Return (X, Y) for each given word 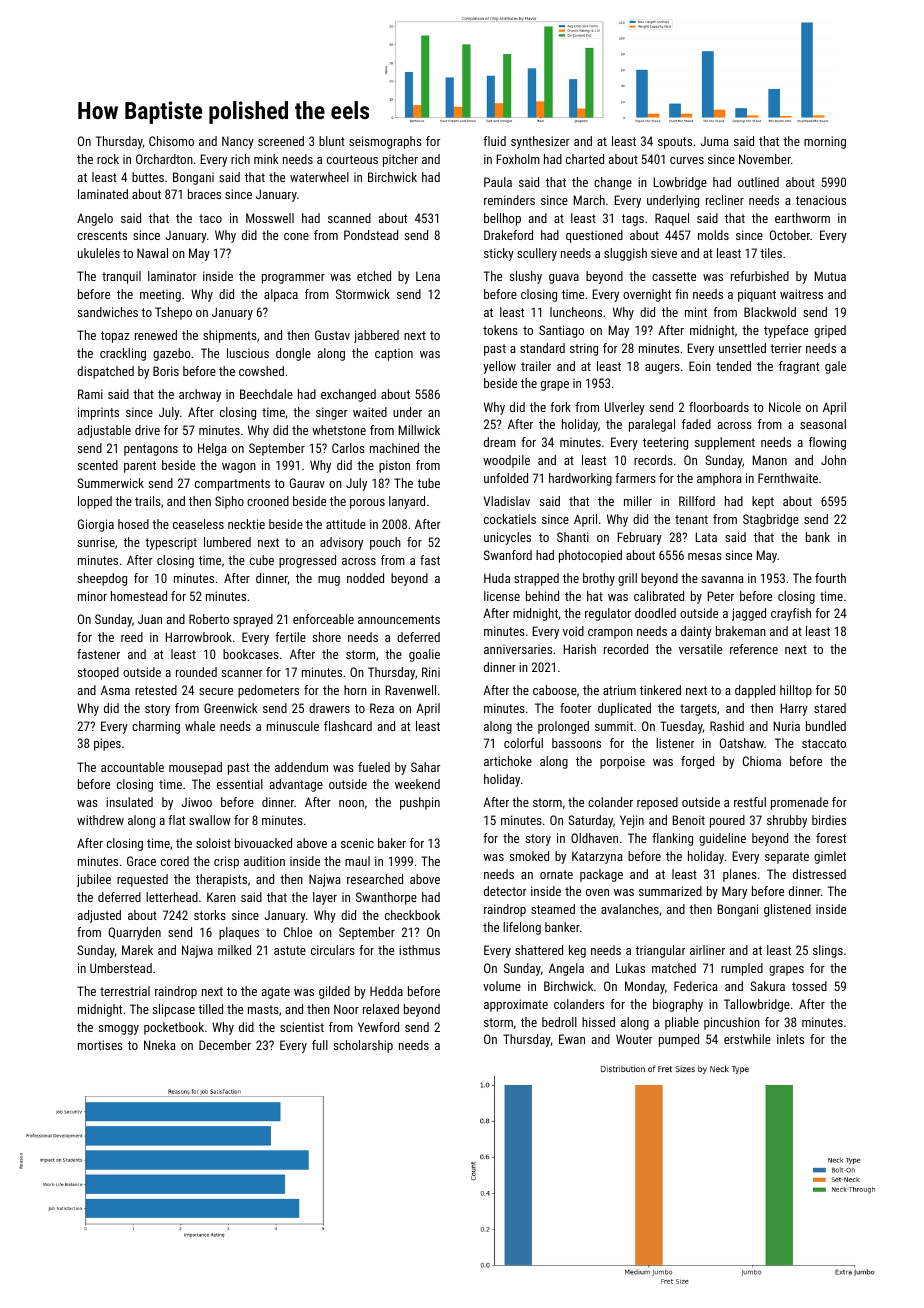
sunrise (96, 542)
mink (266, 159)
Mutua (830, 276)
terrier (786, 348)
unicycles (507, 538)
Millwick (419, 430)
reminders (509, 200)
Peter (721, 596)
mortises (100, 1045)
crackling (123, 354)
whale (200, 726)
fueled (374, 767)
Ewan (572, 1039)
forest (831, 838)
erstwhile (747, 1039)
